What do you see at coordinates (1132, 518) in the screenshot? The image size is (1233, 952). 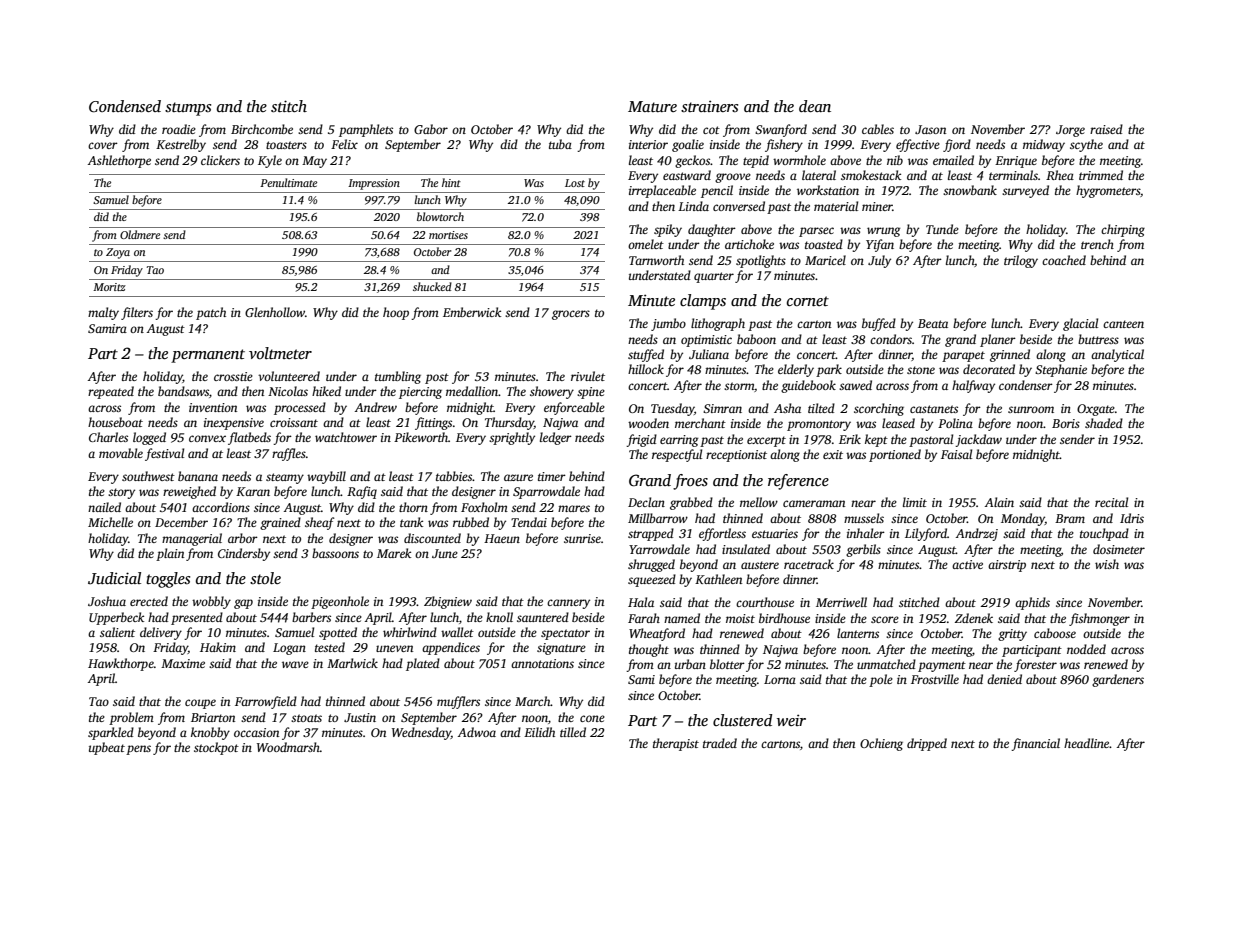 I see `Idris` at bounding box center [1132, 518].
